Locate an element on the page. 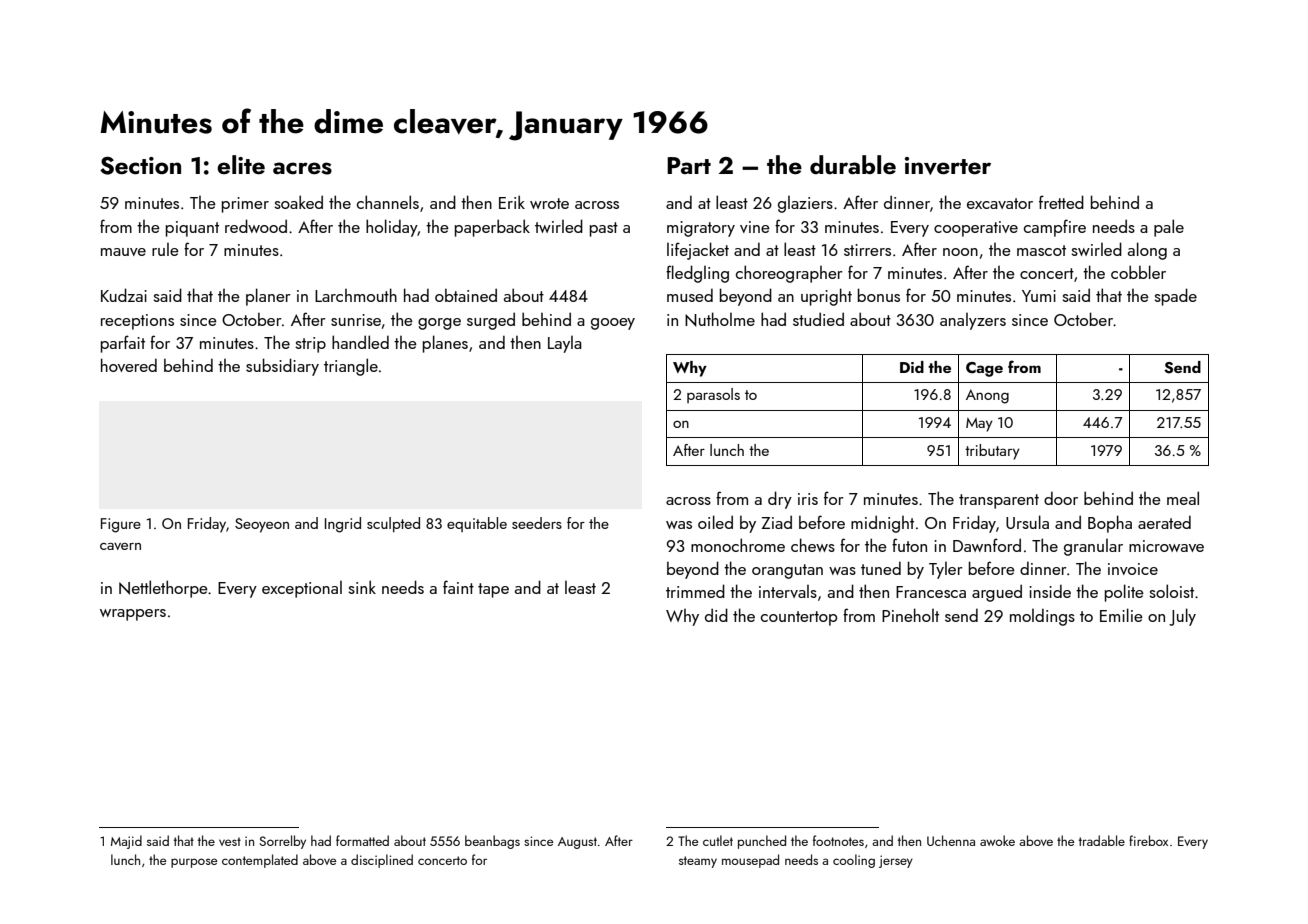 This image has height=924, width=1308. elite is located at coordinates (241, 164).
